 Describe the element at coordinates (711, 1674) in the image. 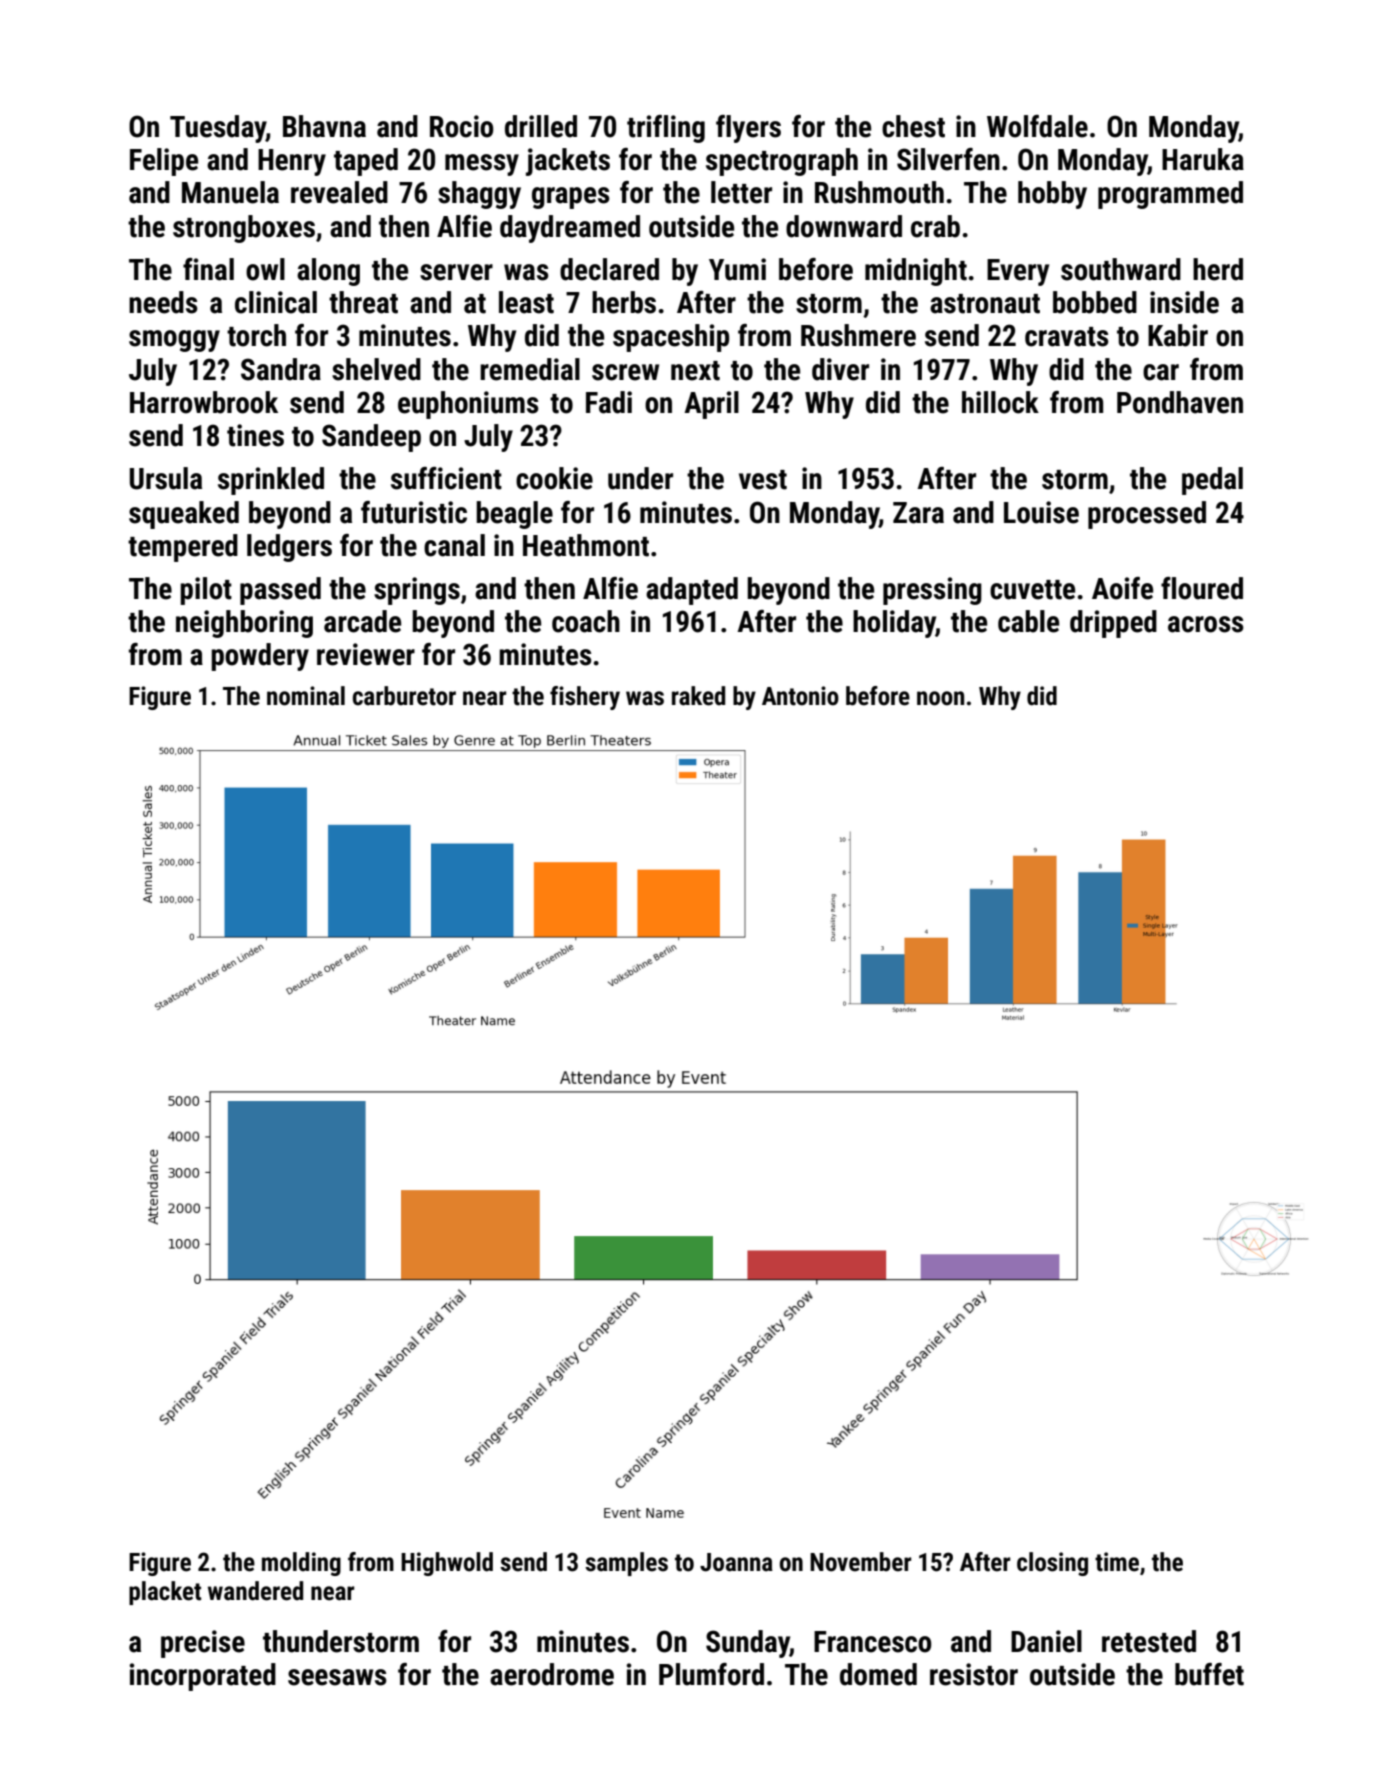

I see `Plumford` at that location.
